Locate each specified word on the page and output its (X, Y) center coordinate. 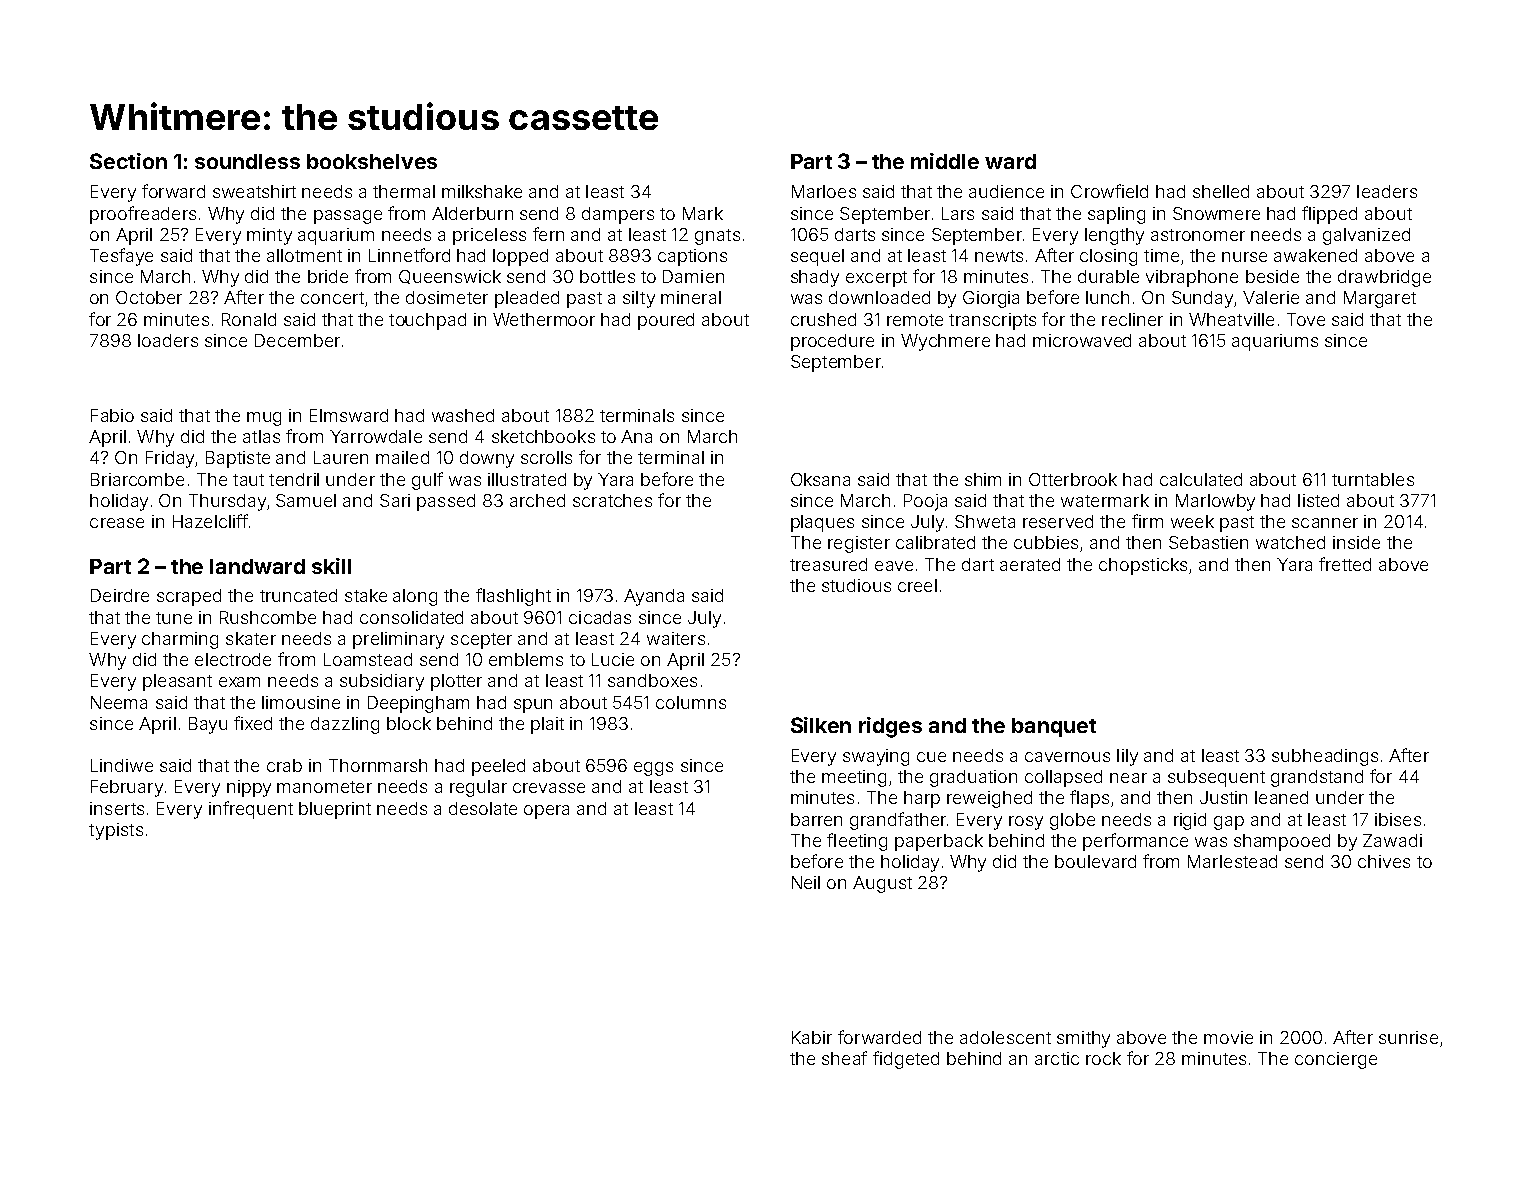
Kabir (812, 1037)
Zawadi (1392, 840)
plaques (822, 523)
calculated (1201, 479)
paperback (939, 842)
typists (116, 831)
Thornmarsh (378, 765)
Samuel (306, 500)
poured (666, 321)
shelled (1221, 191)
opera (546, 812)
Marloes (824, 191)
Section (128, 161)
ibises (1398, 819)
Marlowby (1215, 502)
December (297, 340)
